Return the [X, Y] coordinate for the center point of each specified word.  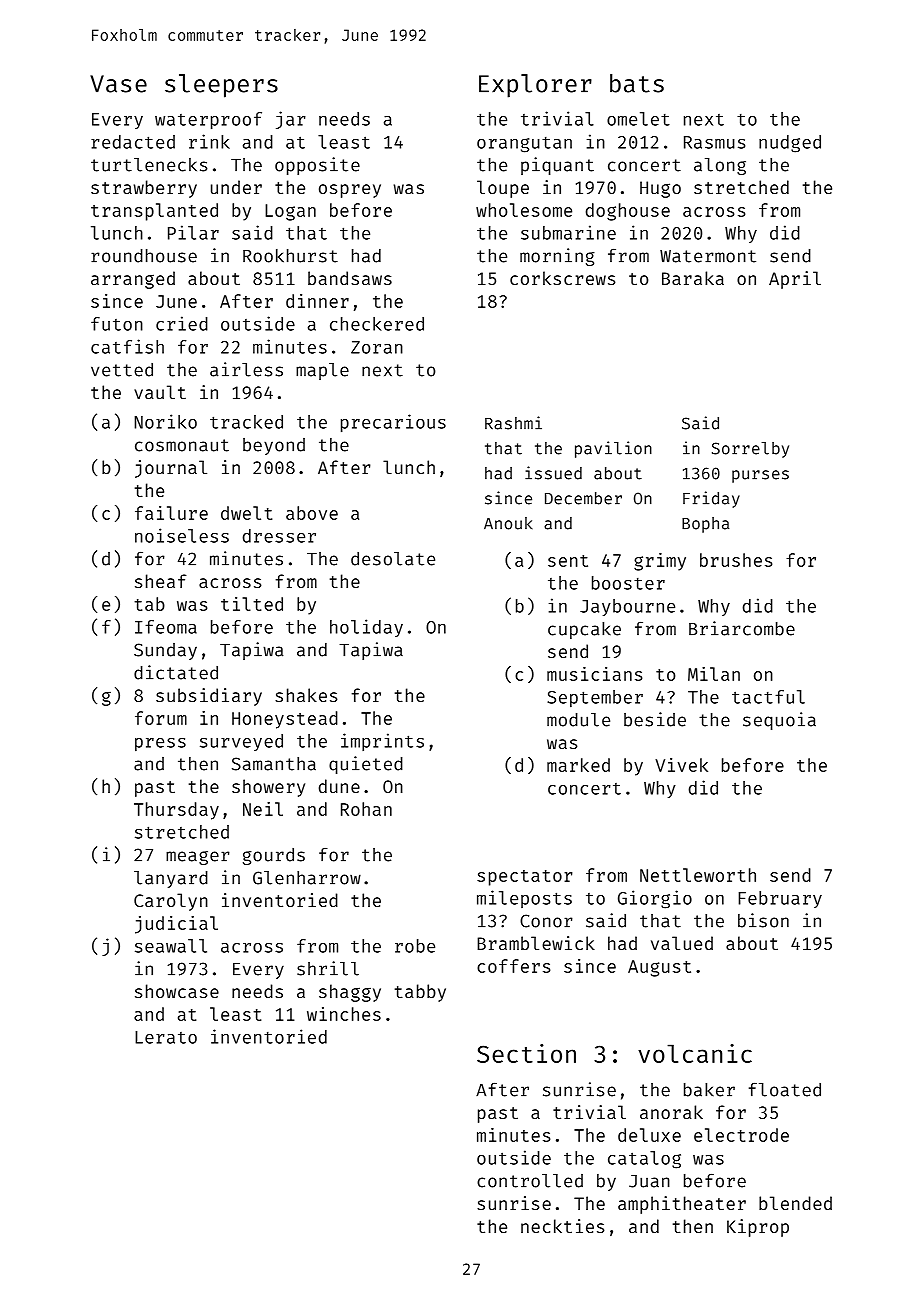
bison [763, 920]
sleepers [221, 86]
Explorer [535, 86]
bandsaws [350, 278]
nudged [790, 144]
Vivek [681, 765]
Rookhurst [290, 256]
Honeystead [285, 720]
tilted [252, 604]
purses [760, 476]
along [720, 166]
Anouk [508, 523]
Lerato [166, 1037]
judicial [176, 925]
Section [526, 1053]
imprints [382, 742]
